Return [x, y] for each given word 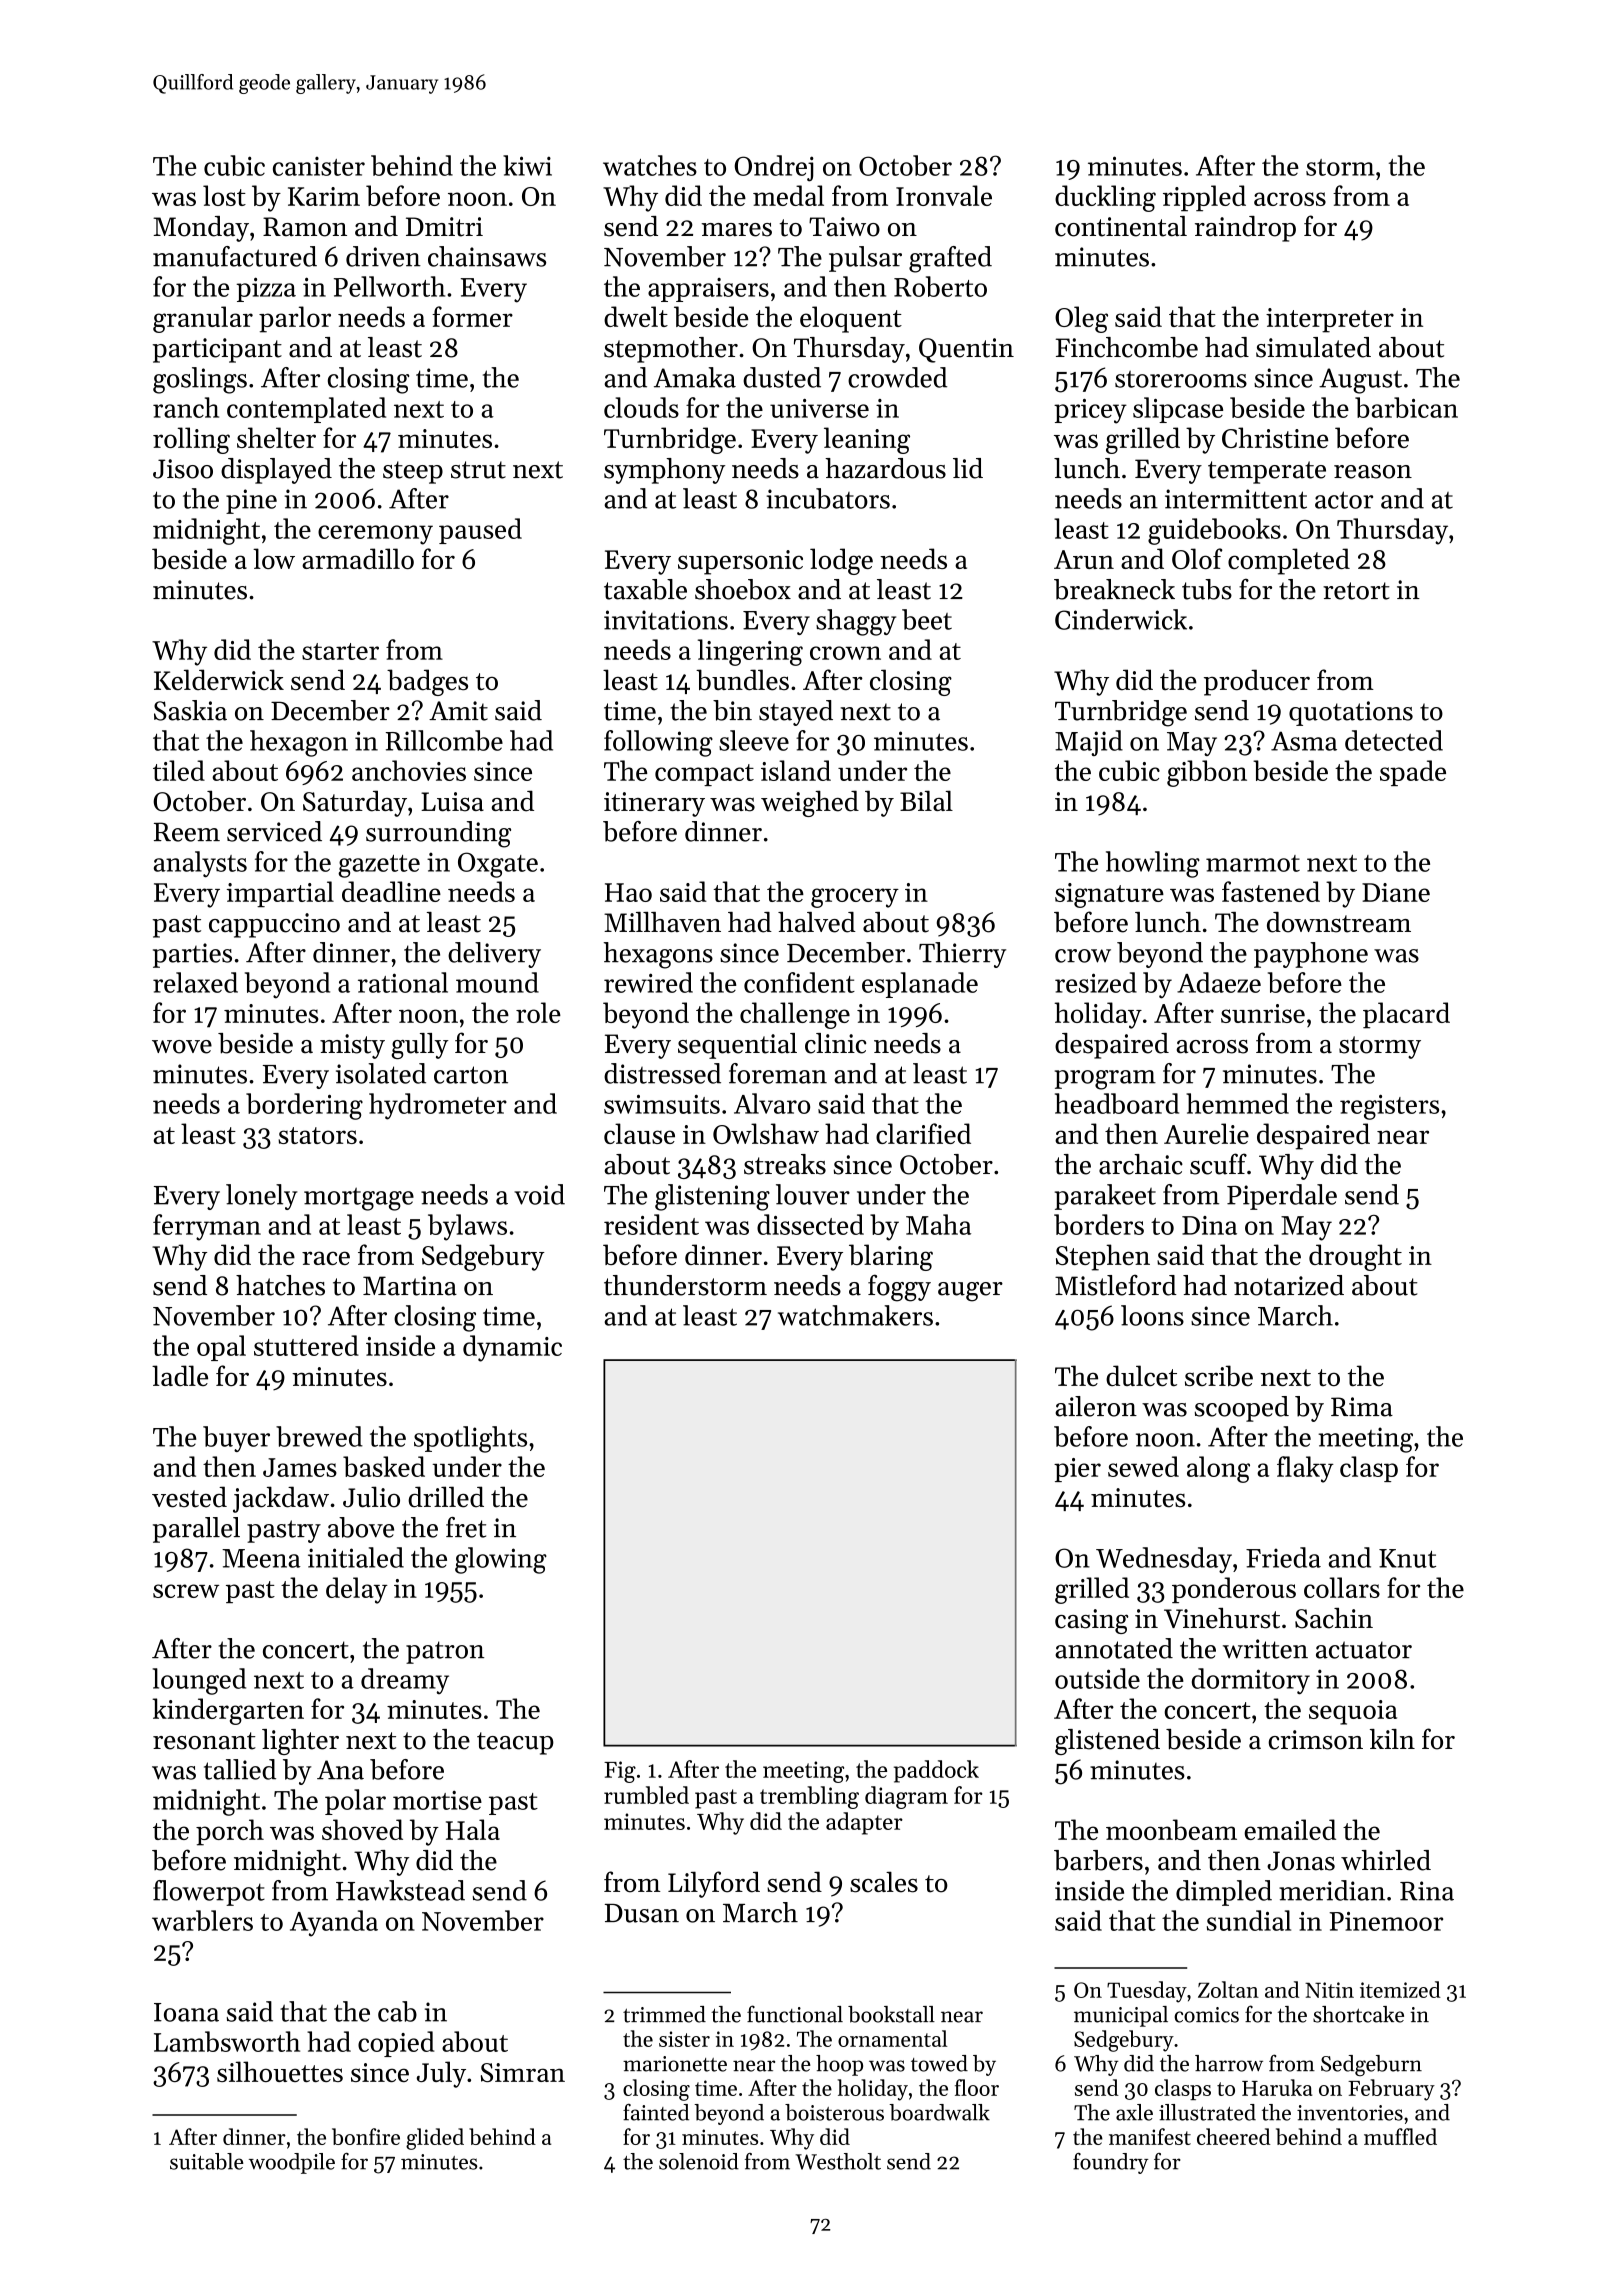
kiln [1392, 1739]
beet [927, 619]
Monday [201, 229]
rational [403, 982]
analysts [200, 864]
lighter [300, 1742]
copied [396, 2044]
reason [1373, 472]
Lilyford [714, 1884]
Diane [1396, 892]
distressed [662, 1073]
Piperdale [1282, 1197]
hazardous [885, 468]
